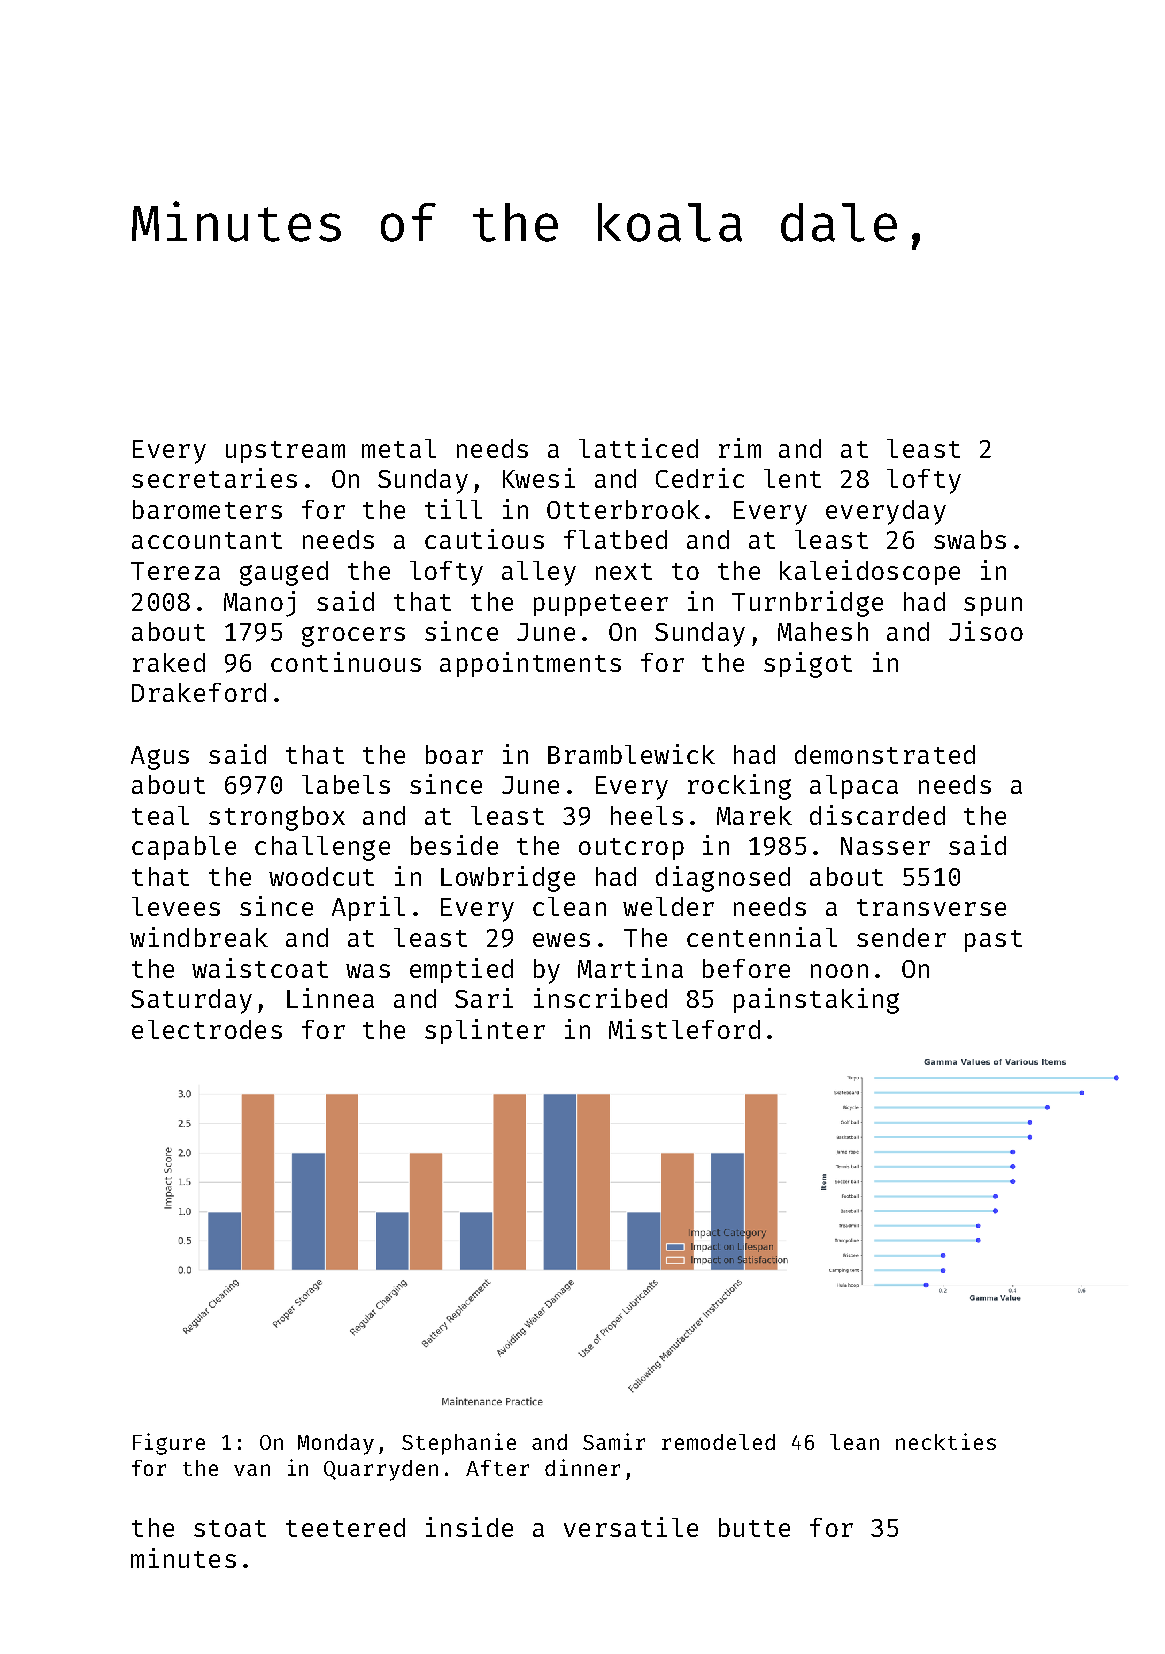 Image resolution: width=1165 pixels, height=1654 pixels. Describe the element at coordinates (684, 1029) in the document. I see `Mistleford` at that location.
